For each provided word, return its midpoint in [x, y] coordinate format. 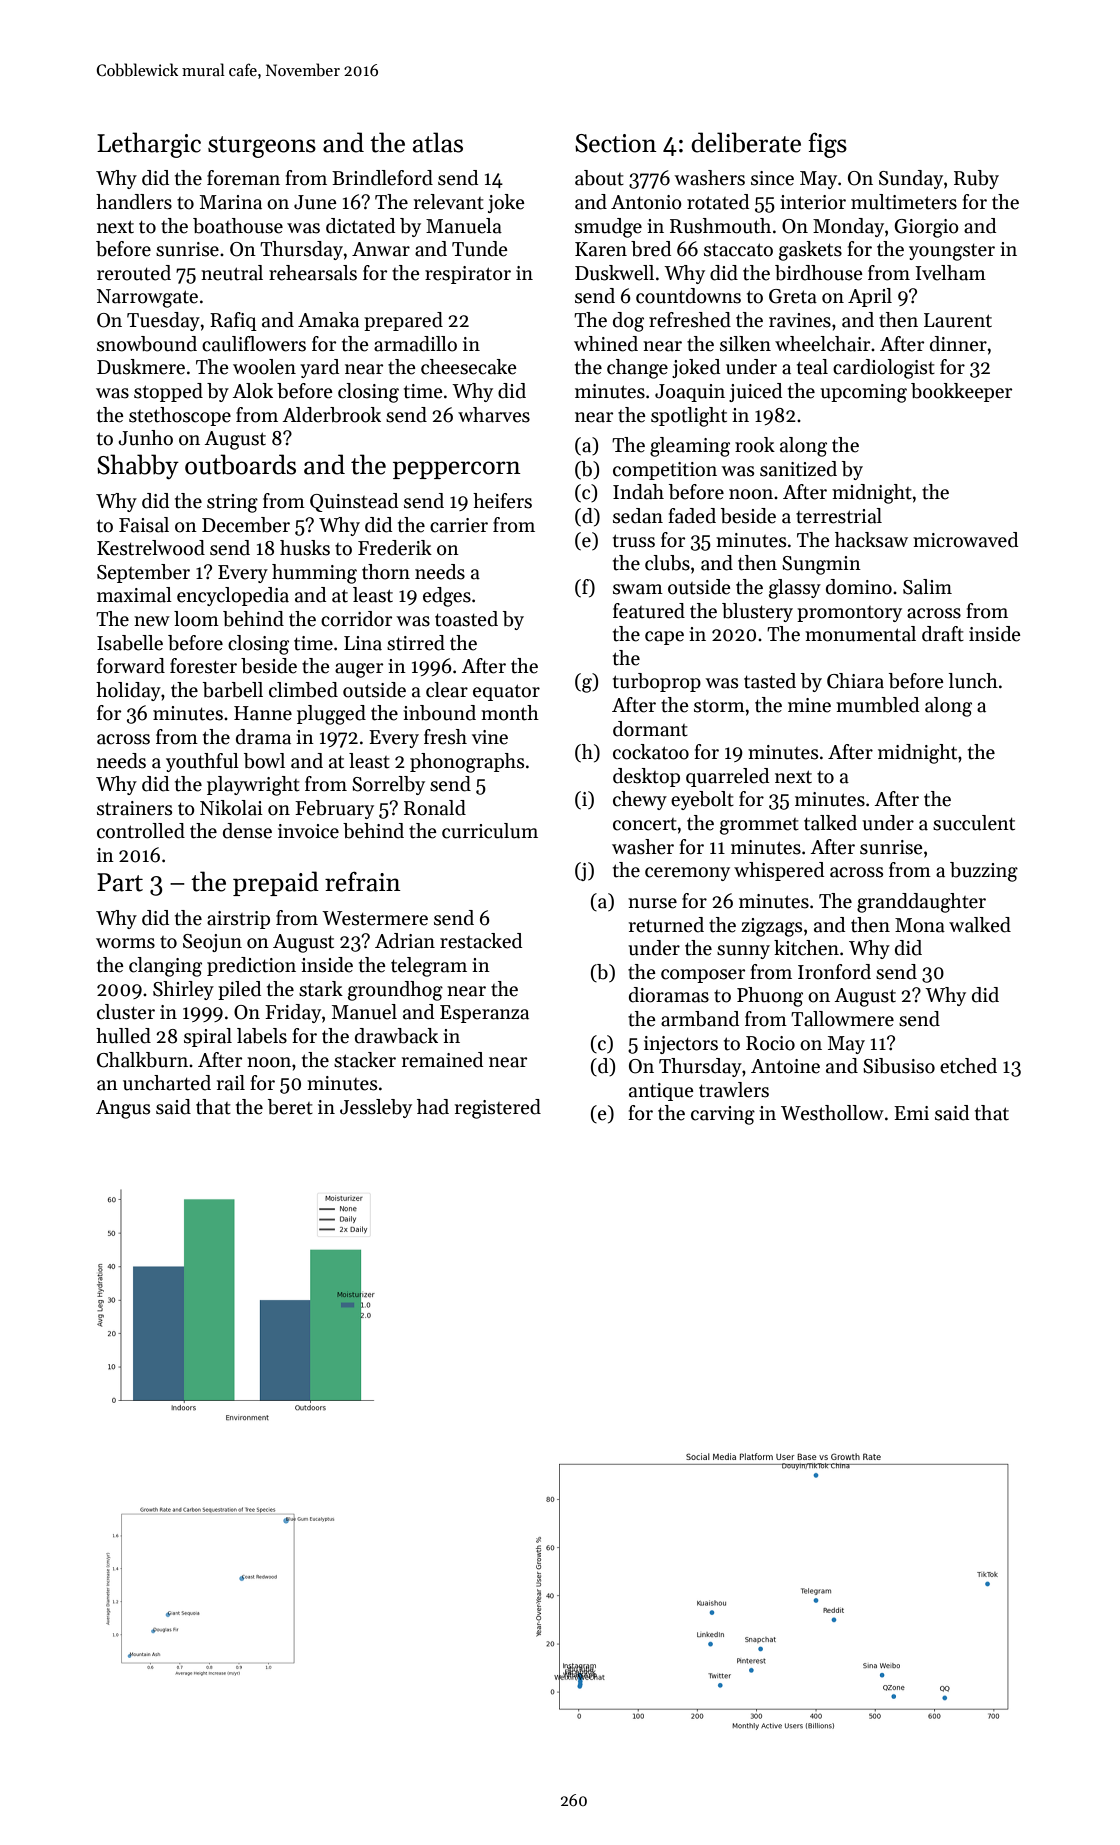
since [772, 178]
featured [649, 611]
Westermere [375, 918]
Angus [123, 1109]
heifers [502, 501]
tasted [770, 681]
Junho [145, 438]
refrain [363, 881]
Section [616, 143]
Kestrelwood [151, 548]
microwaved [965, 540]
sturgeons [262, 147]
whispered [779, 871]
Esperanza [484, 1014]
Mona [920, 925]
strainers [134, 808]
